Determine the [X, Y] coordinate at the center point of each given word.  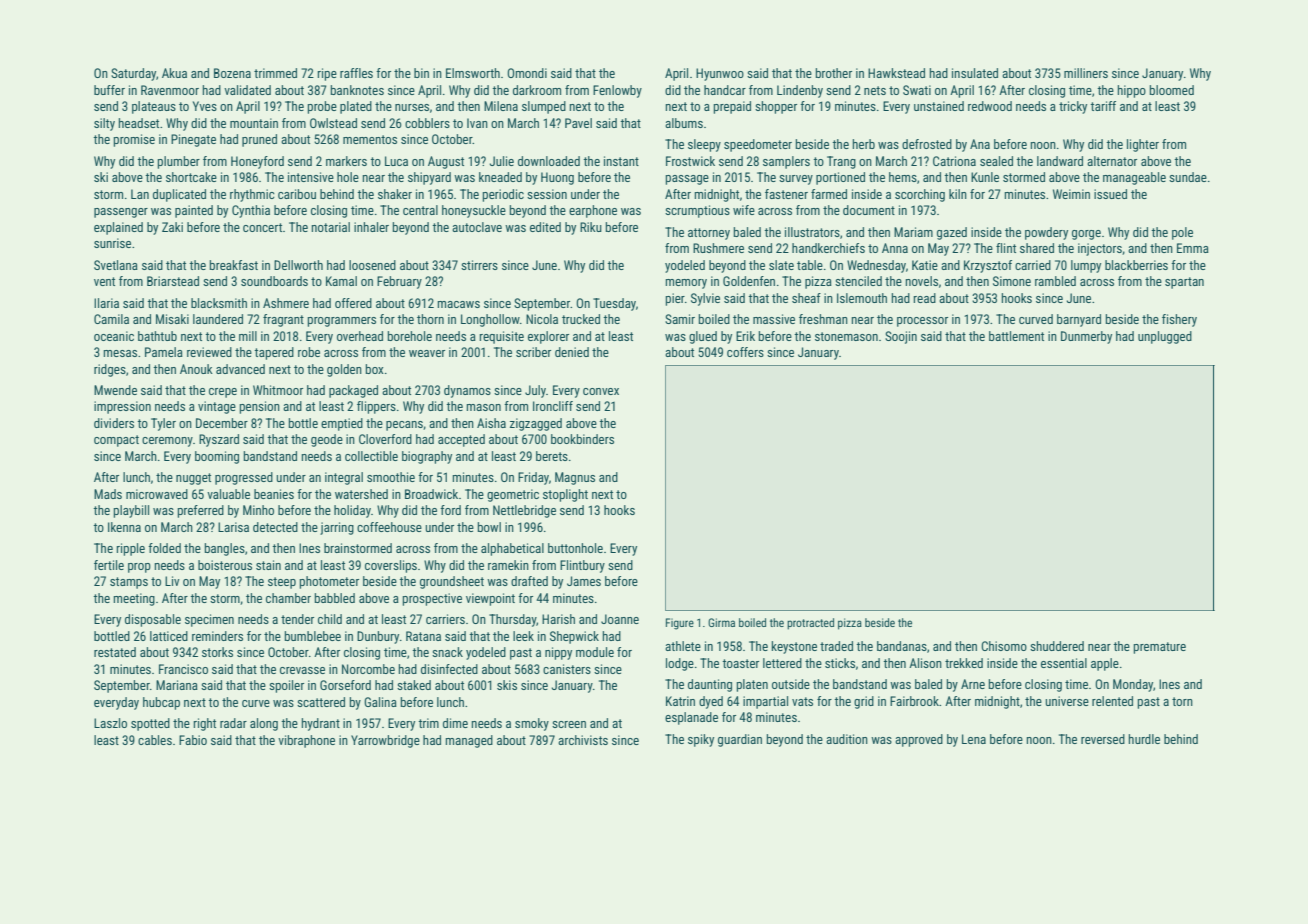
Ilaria [106, 303]
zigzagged [536, 424]
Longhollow [490, 320]
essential [1064, 663]
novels [922, 281]
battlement [1016, 336]
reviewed [209, 352]
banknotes [357, 90]
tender [297, 619]
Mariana [177, 685]
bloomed [1172, 90]
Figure [680, 624]
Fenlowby [617, 91]
